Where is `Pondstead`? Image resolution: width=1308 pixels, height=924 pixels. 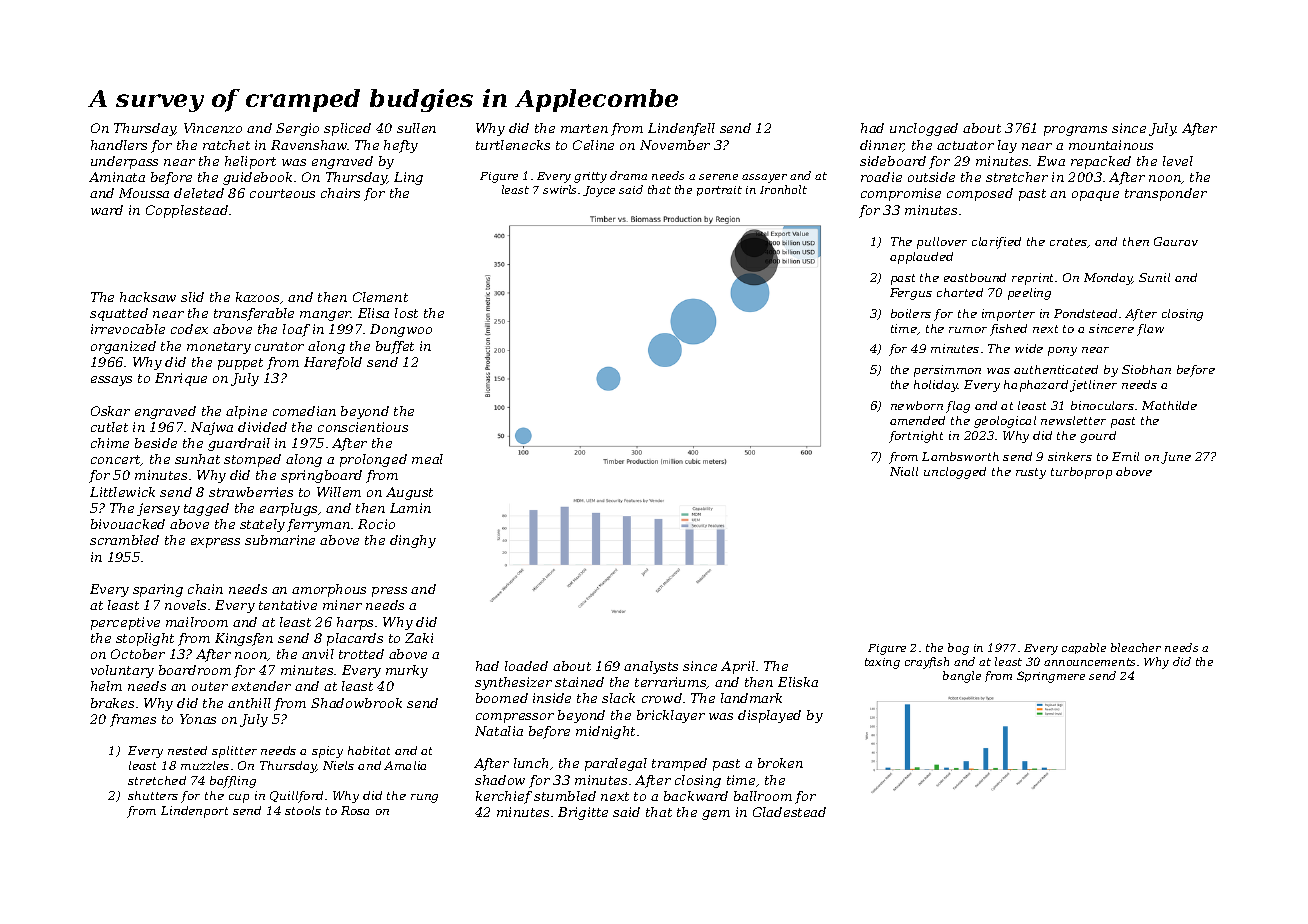 Pondstead is located at coordinates (1085, 313).
